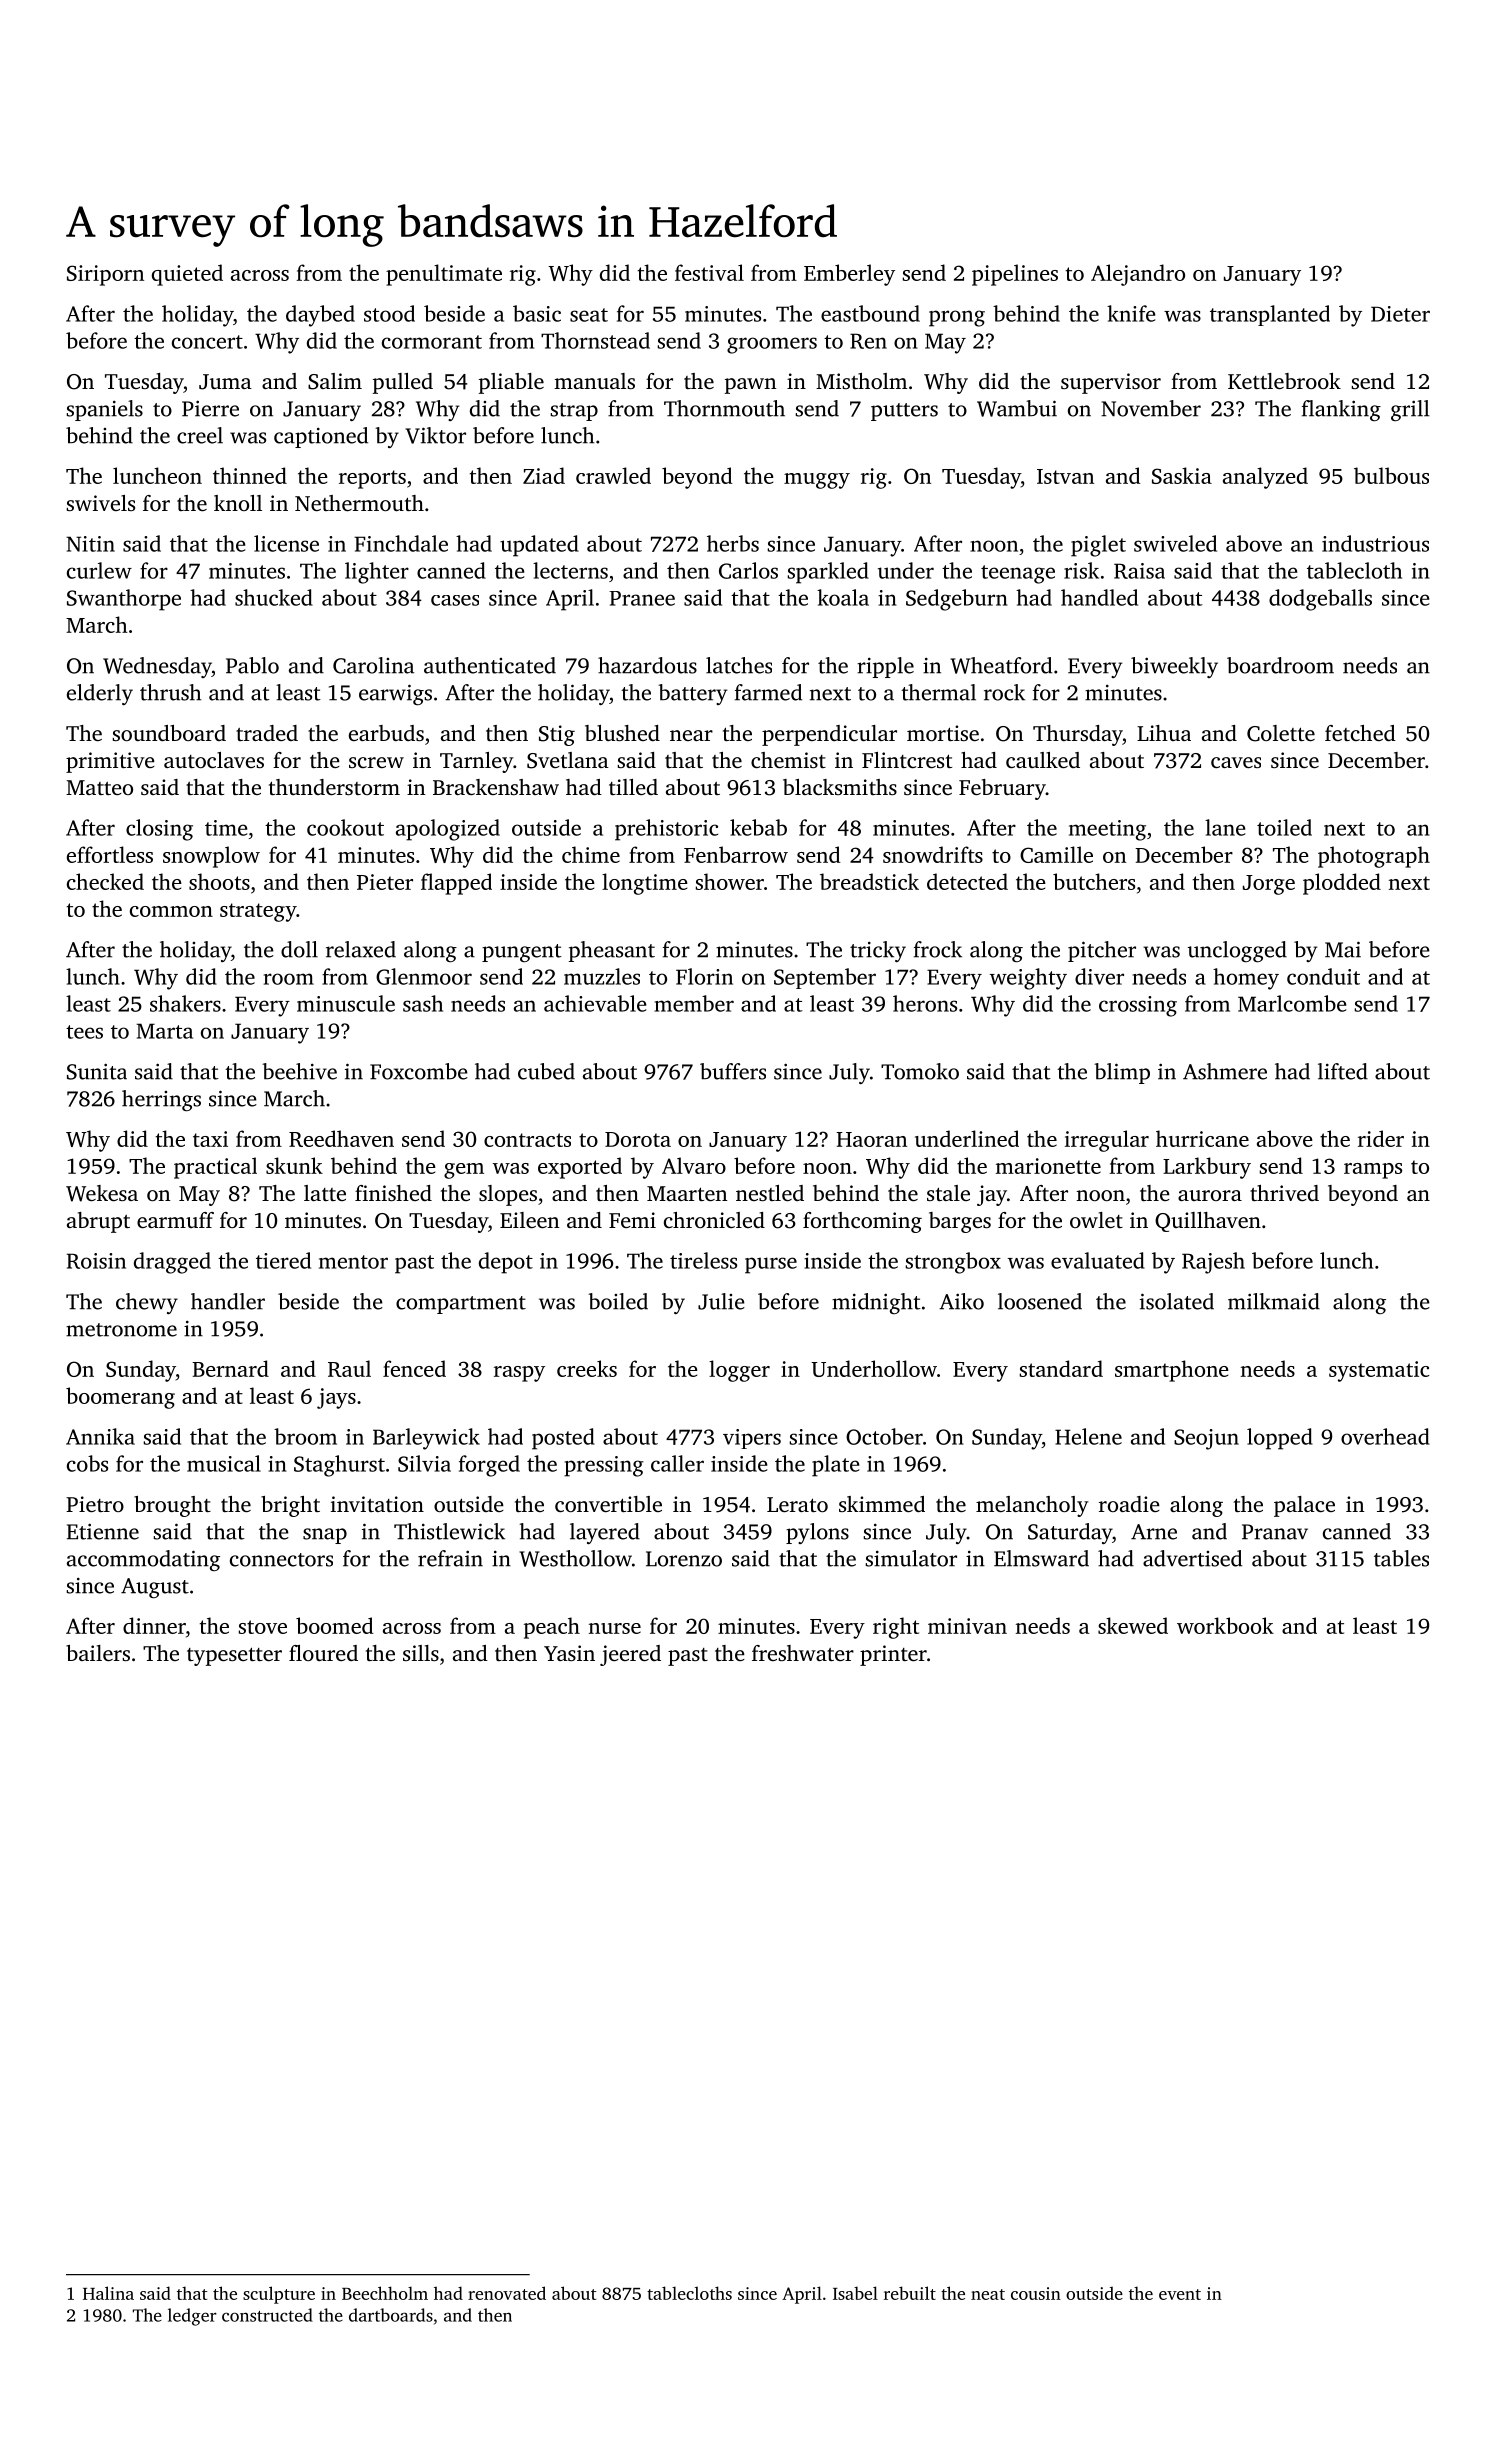 This screenshot has width=1496, height=2464. What do you see at coordinates (108, 2293) in the screenshot?
I see `Halina` at bounding box center [108, 2293].
